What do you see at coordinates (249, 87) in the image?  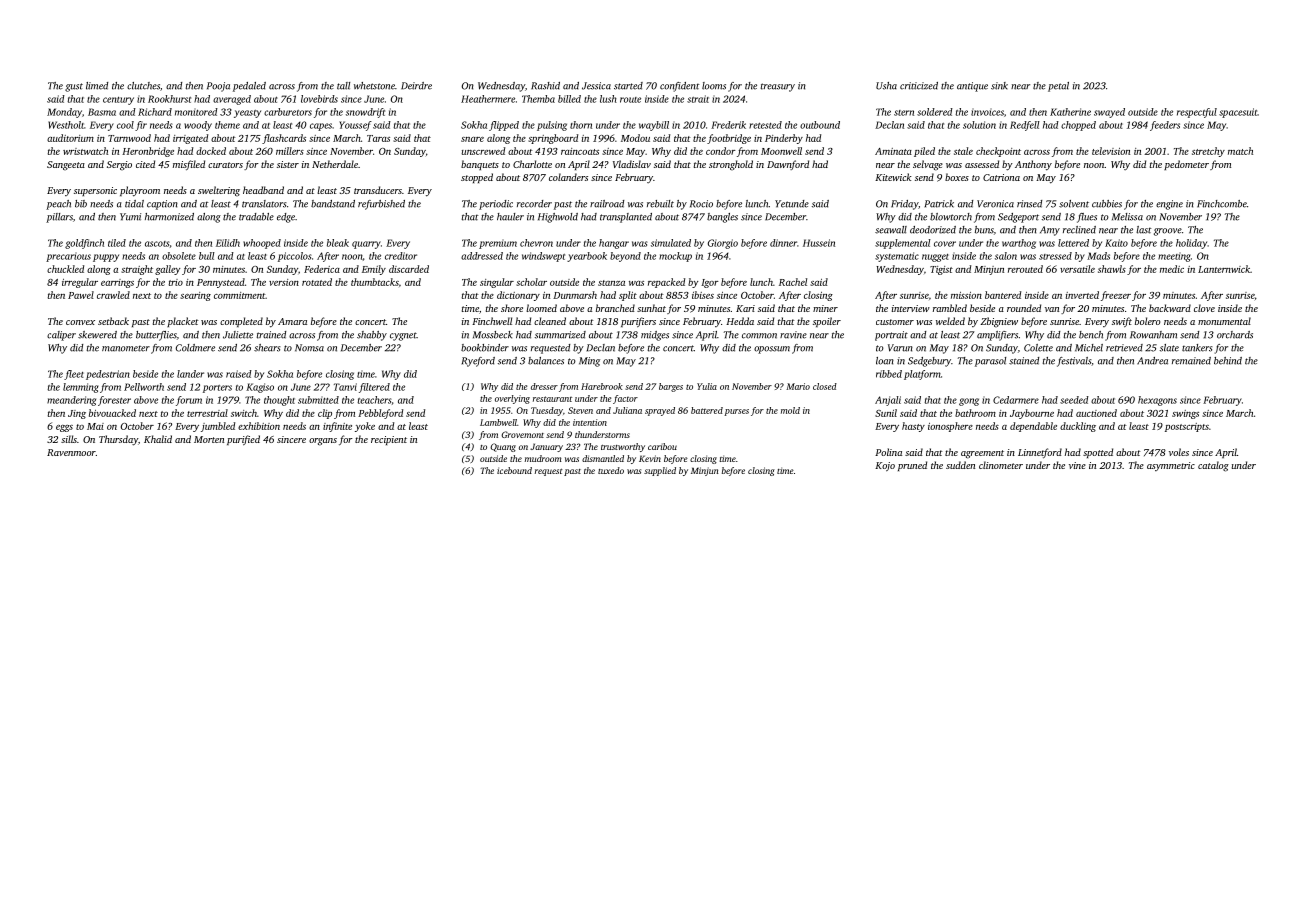 I see `pedaled` at bounding box center [249, 87].
